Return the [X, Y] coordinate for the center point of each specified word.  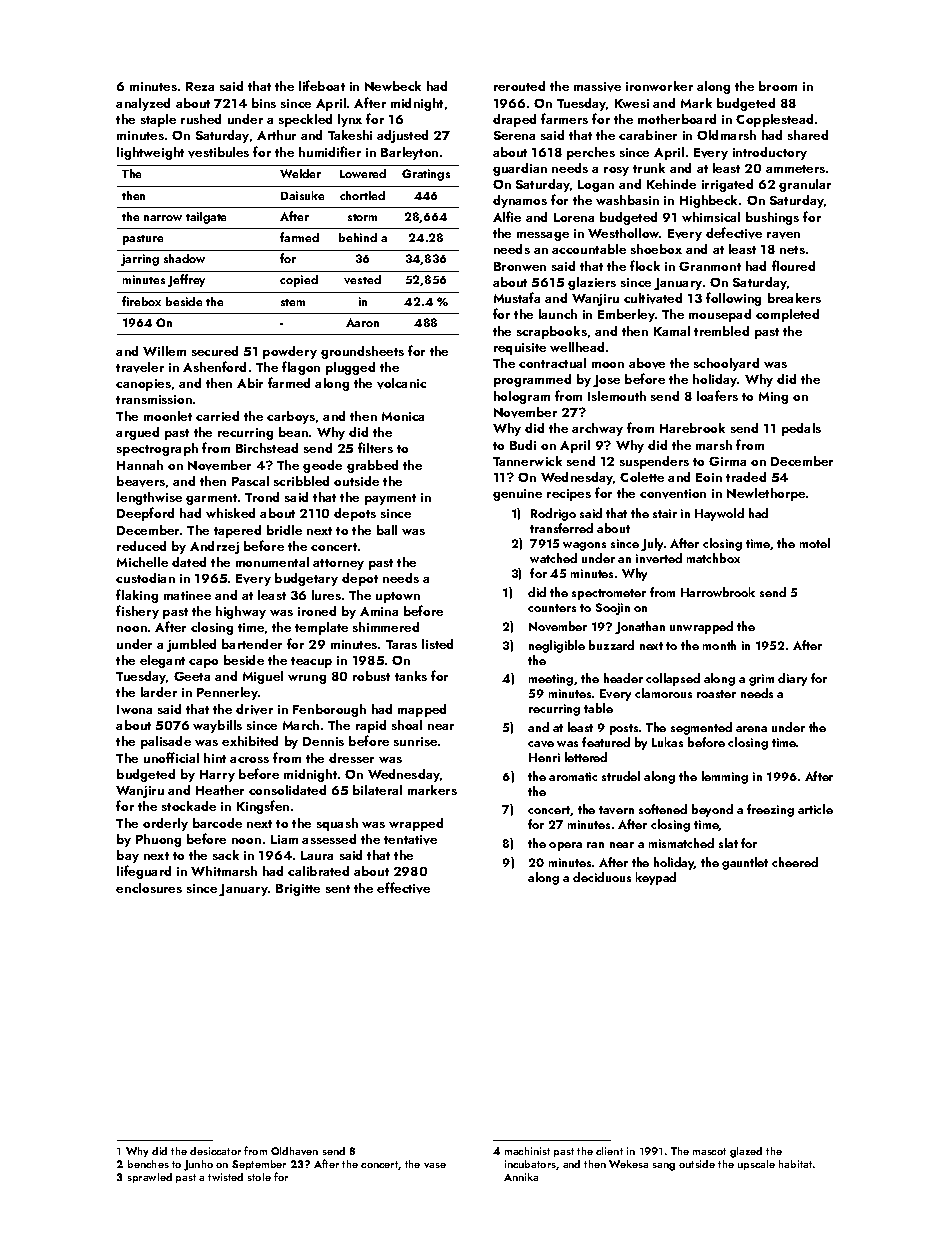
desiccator [215, 1151]
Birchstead [267, 448]
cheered [795, 862]
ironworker [659, 86]
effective [403, 888]
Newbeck [393, 86]
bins [264, 103]
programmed [532, 380]
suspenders [654, 462]
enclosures [149, 888]
